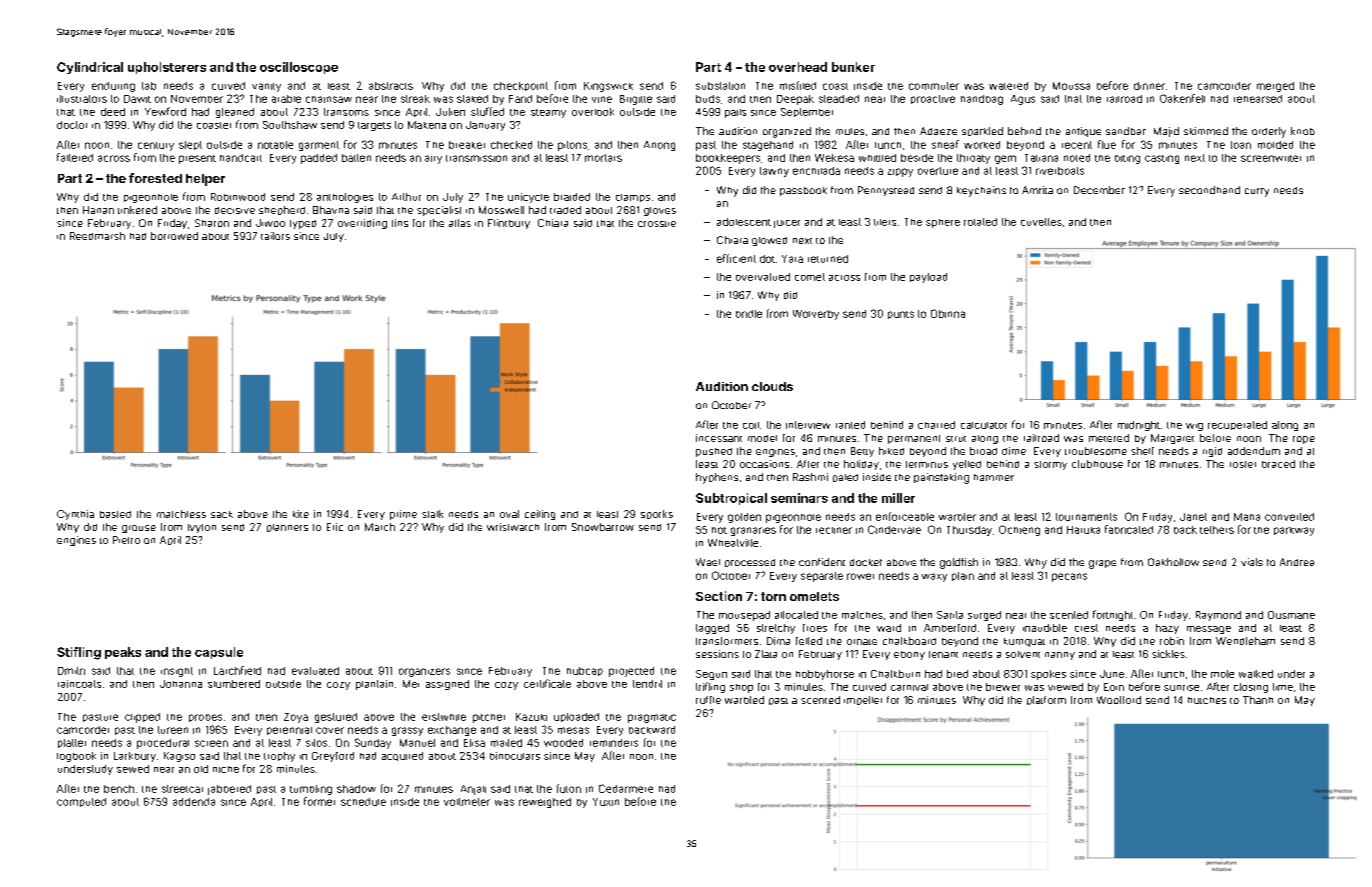  I want to click on curry, so click(1257, 192).
